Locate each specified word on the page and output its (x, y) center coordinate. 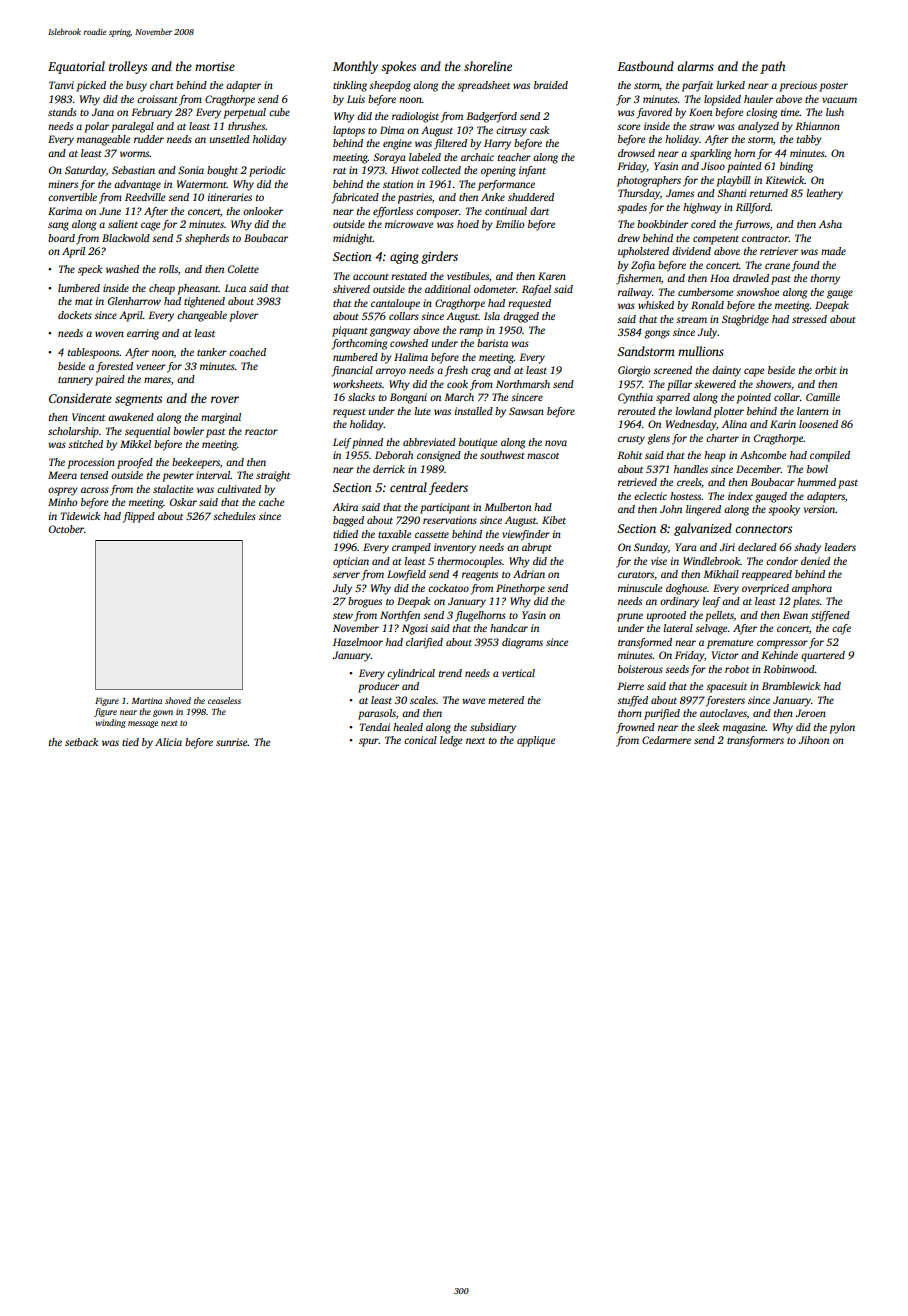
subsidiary (493, 728)
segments (138, 400)
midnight (353, 239)
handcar (509, 628)
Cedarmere (666, 740)
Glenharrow (134, 301)
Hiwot (405, 170)
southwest (502, 455)
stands (62, 112)
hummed (816, 482)
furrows (752, 225)
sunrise (232, 742)
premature (730, 644)
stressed (809, 319)
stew (343, 616)
